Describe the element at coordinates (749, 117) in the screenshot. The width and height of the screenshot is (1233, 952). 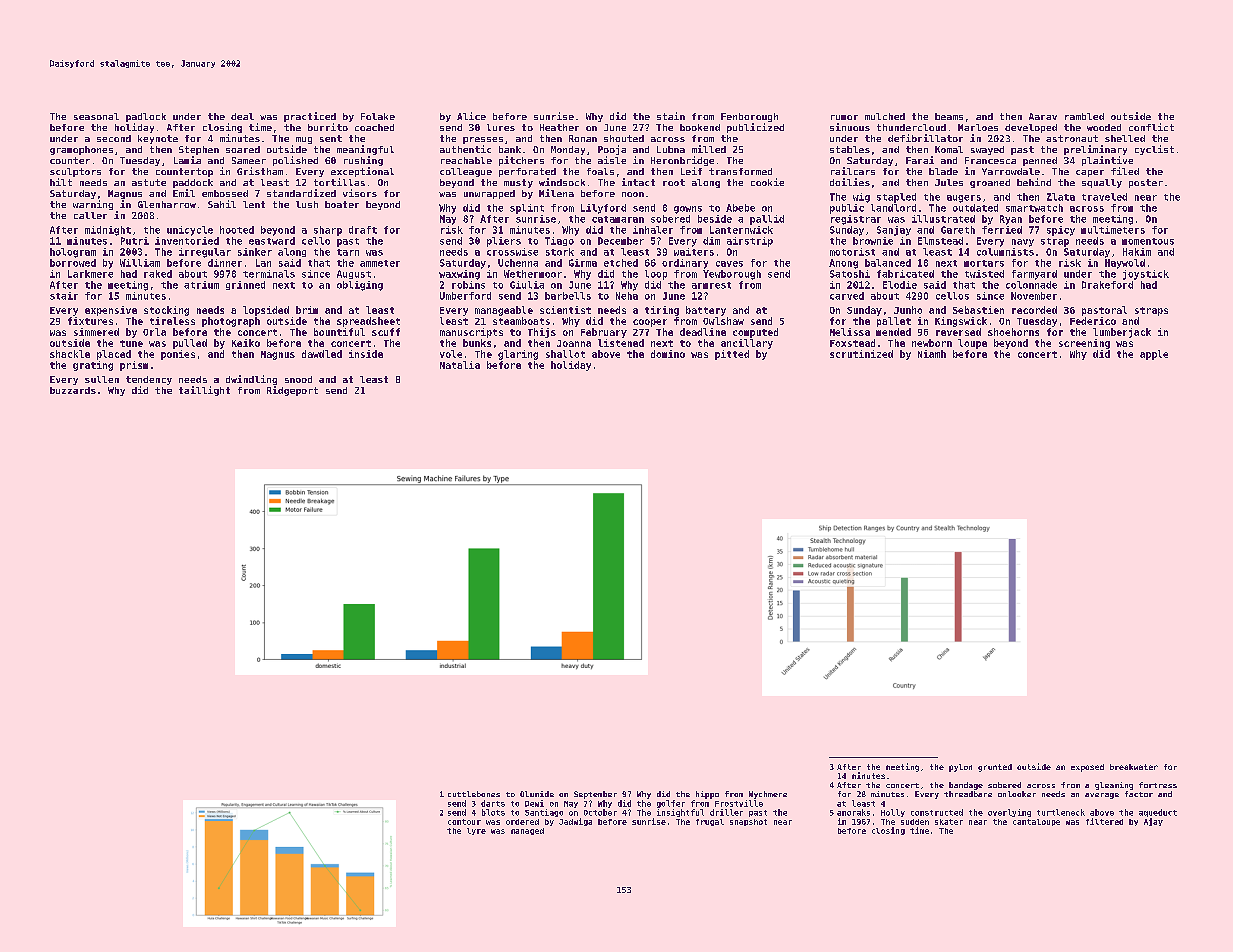
I see `Fenborough` at that location.
